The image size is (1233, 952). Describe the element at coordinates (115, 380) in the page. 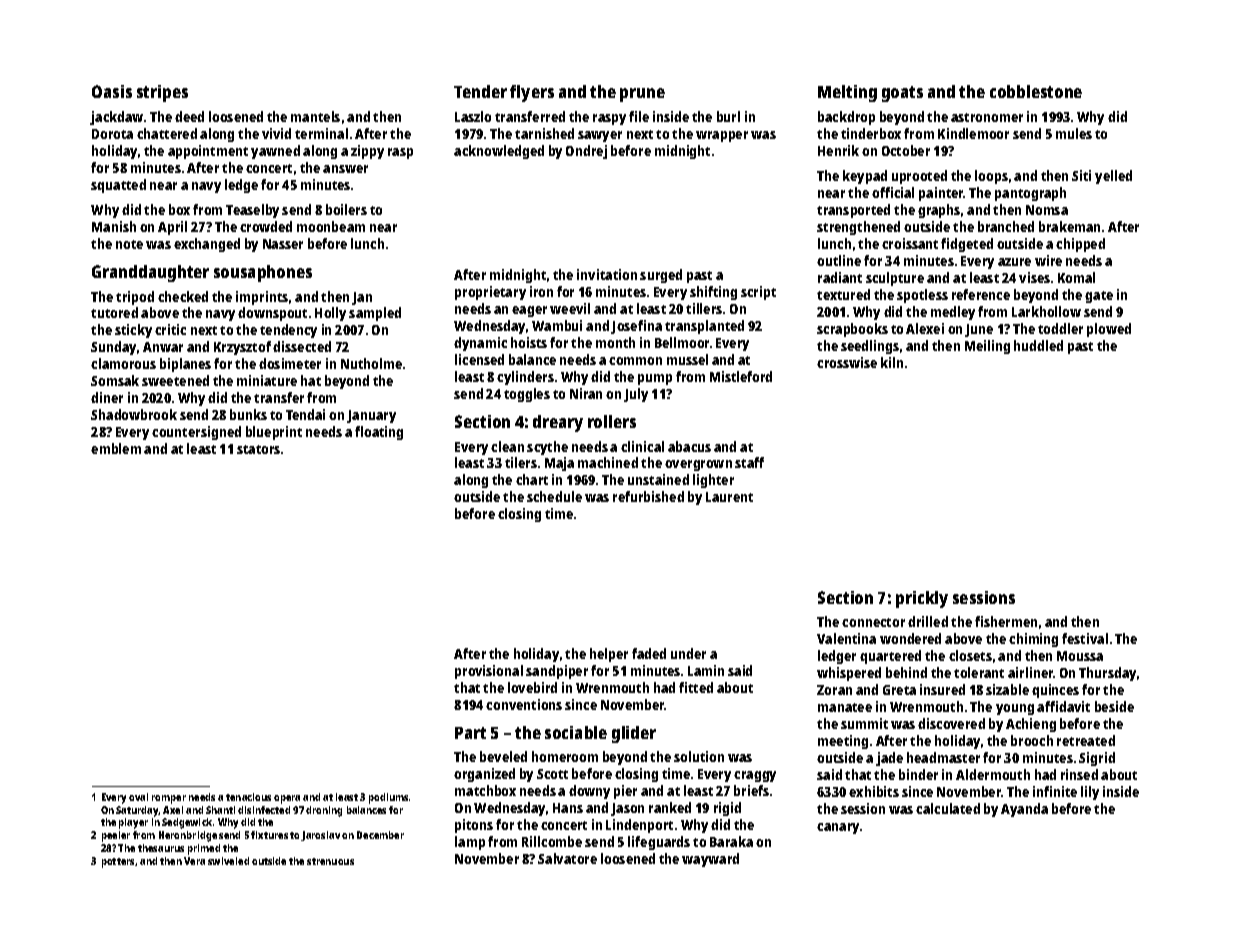

I see `Somsak` at that location.
